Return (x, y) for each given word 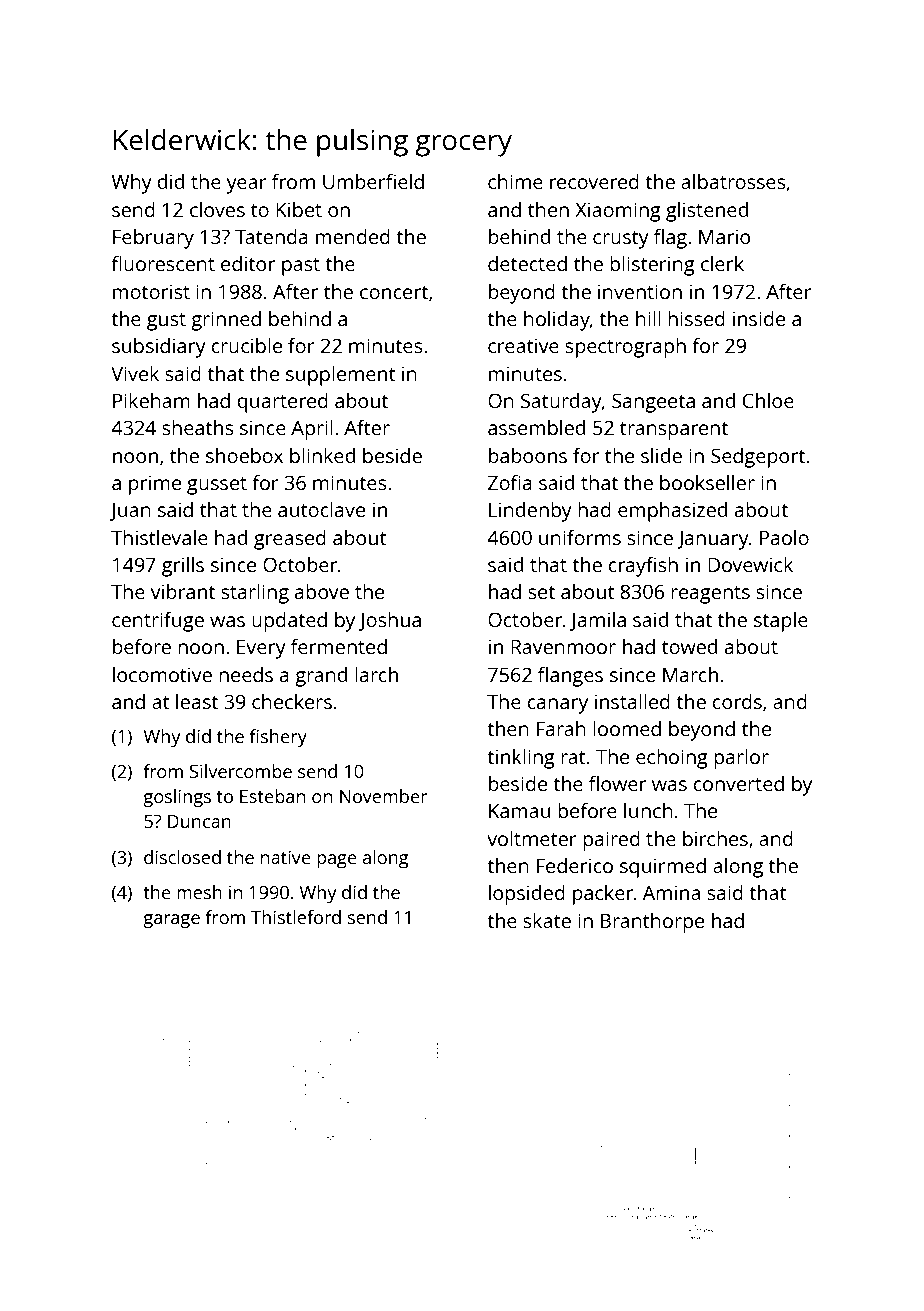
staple (781, 622)
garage (171, 921)
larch (376, 674)
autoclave (321, 509)
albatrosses (733, 181)
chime (515, 181)
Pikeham (151, 400)
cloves (217, 209)
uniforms (580, 537)
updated (289, 622)
